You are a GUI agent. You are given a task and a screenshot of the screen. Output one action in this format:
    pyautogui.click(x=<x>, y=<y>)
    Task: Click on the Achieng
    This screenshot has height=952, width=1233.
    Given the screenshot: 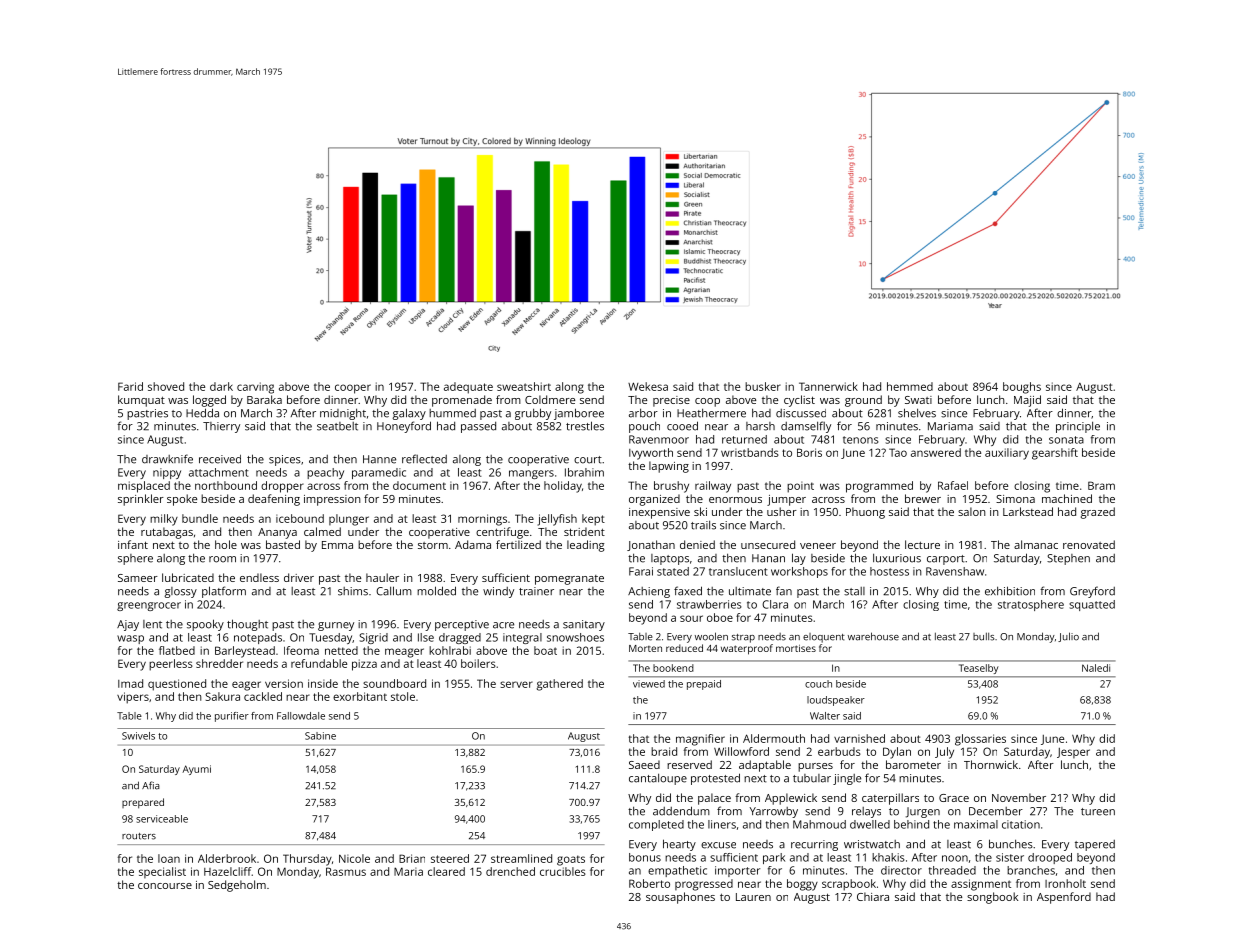 What is the action you would take?
    pyautogui.click(x=649, y=592)
